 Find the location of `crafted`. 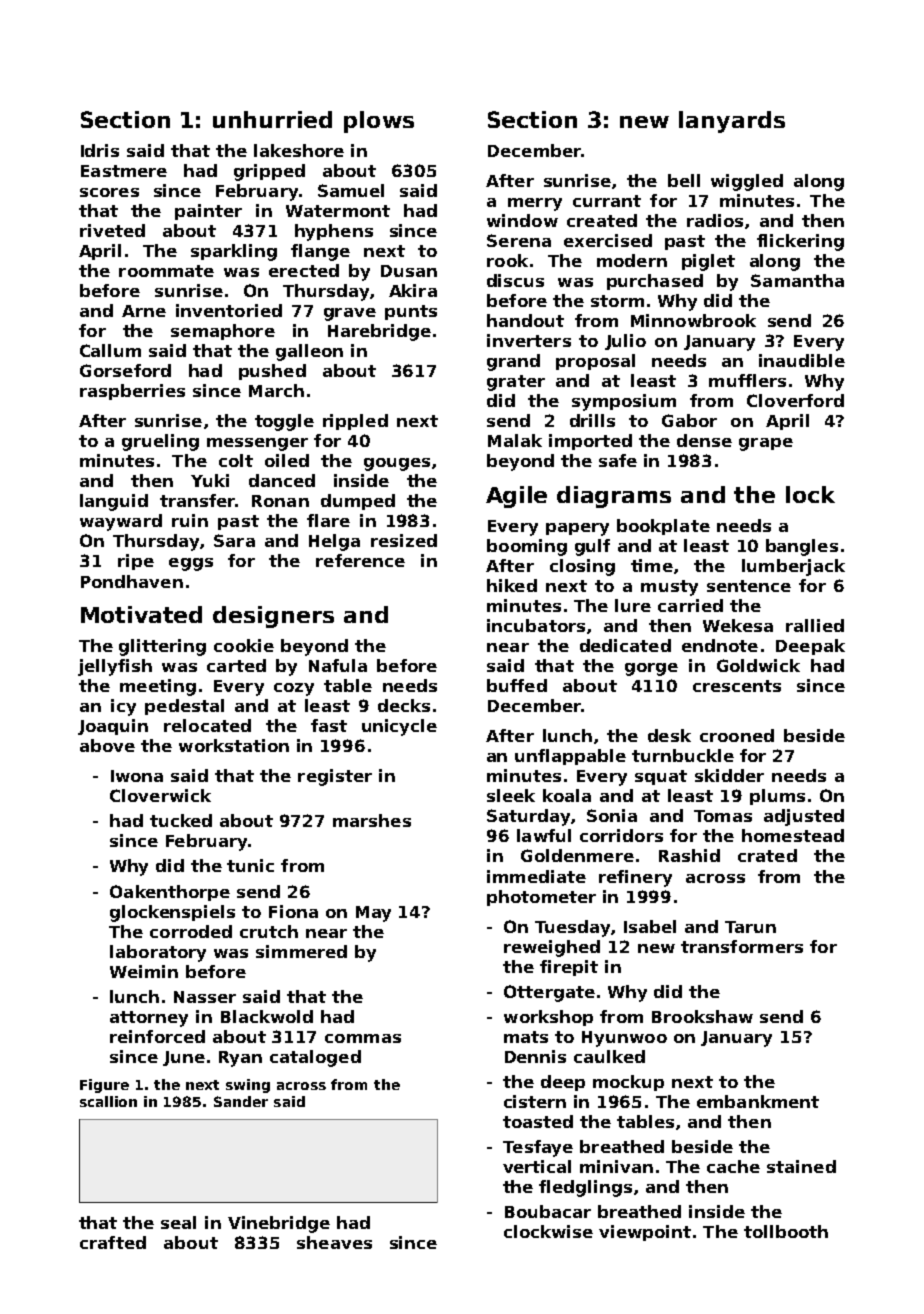

crafted is located at coordinates (113, 1242).
